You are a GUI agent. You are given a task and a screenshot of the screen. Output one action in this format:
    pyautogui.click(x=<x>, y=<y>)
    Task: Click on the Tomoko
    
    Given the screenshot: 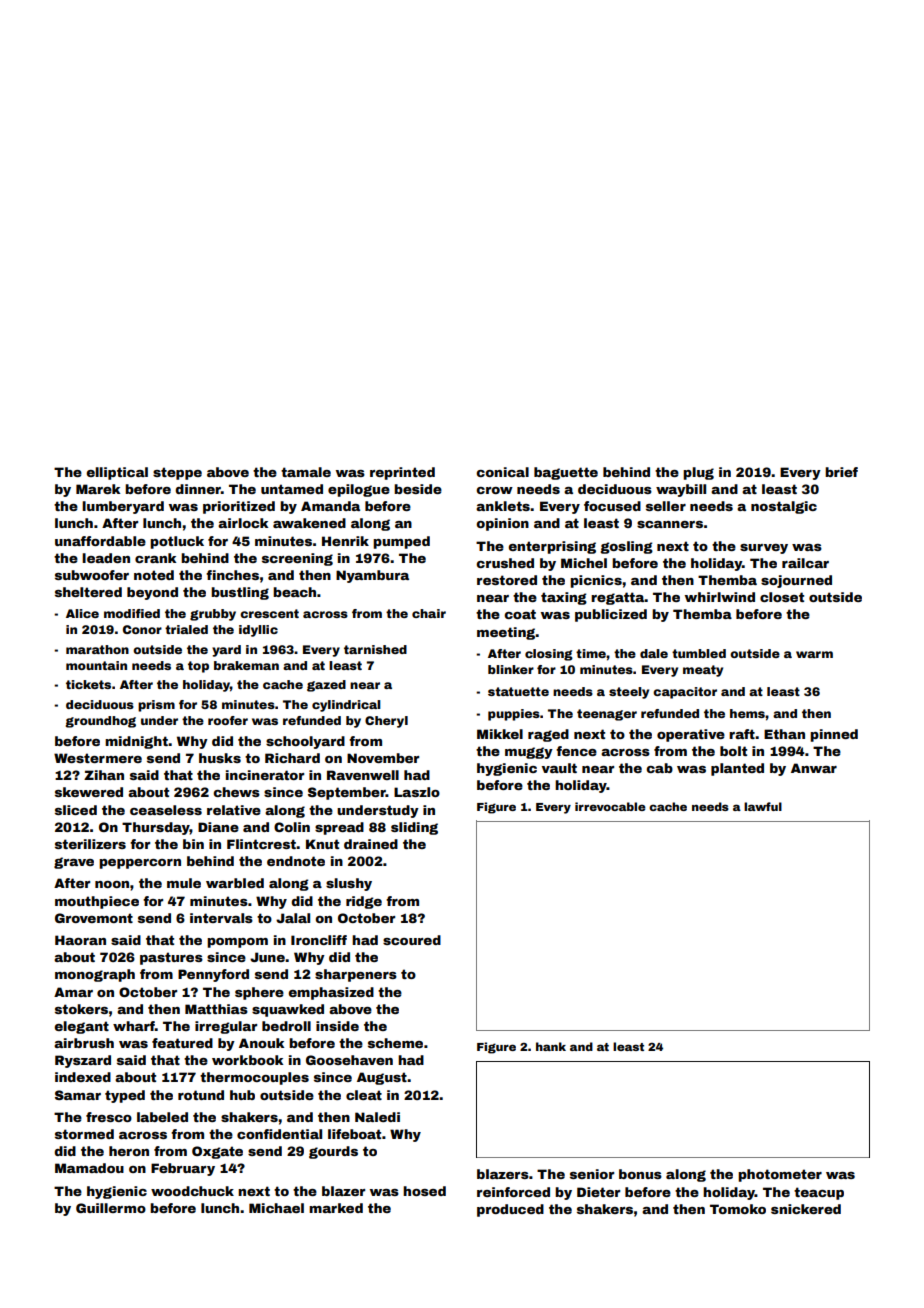 What is the action you would take?
    pyautogui.click(x=738, y=1209)
